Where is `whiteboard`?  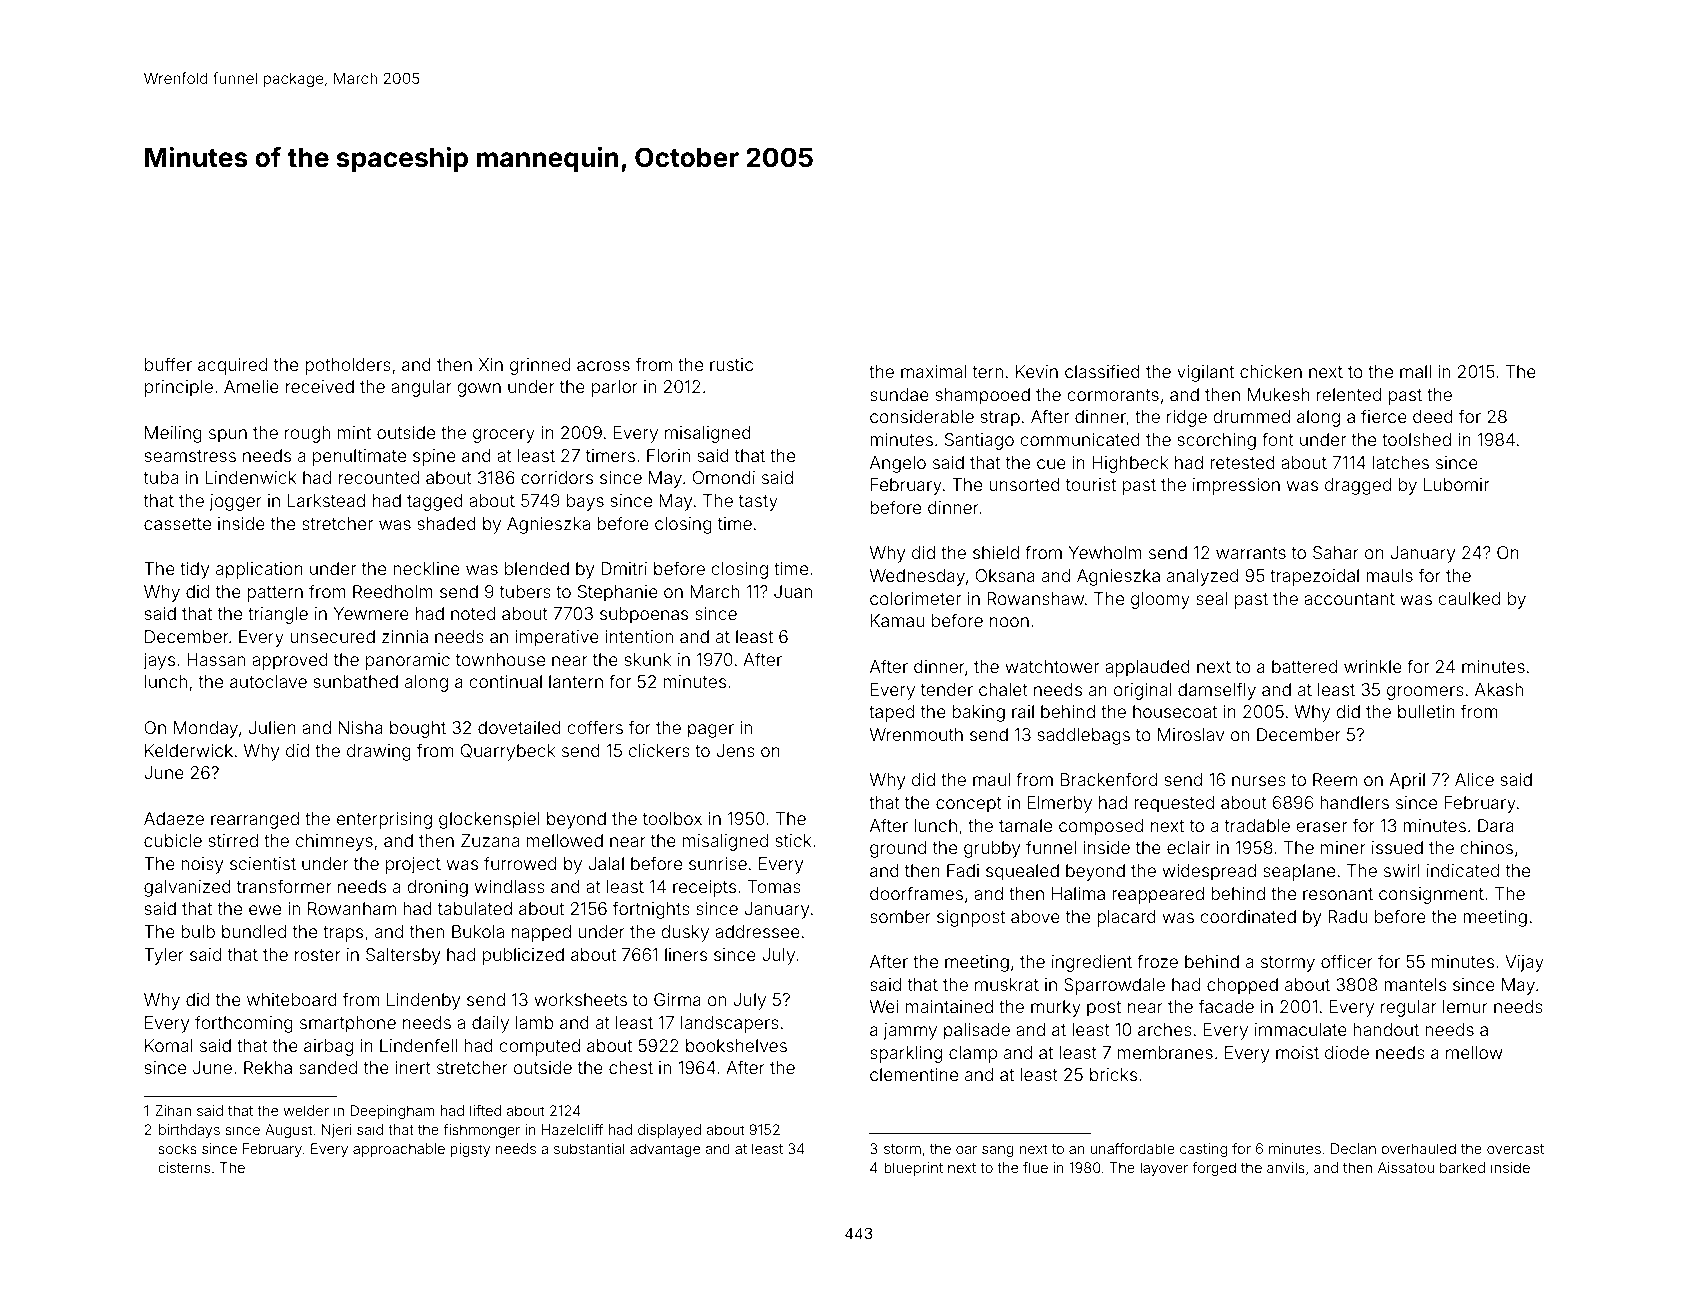 whiteboard is located at coordinates (292, 999).
